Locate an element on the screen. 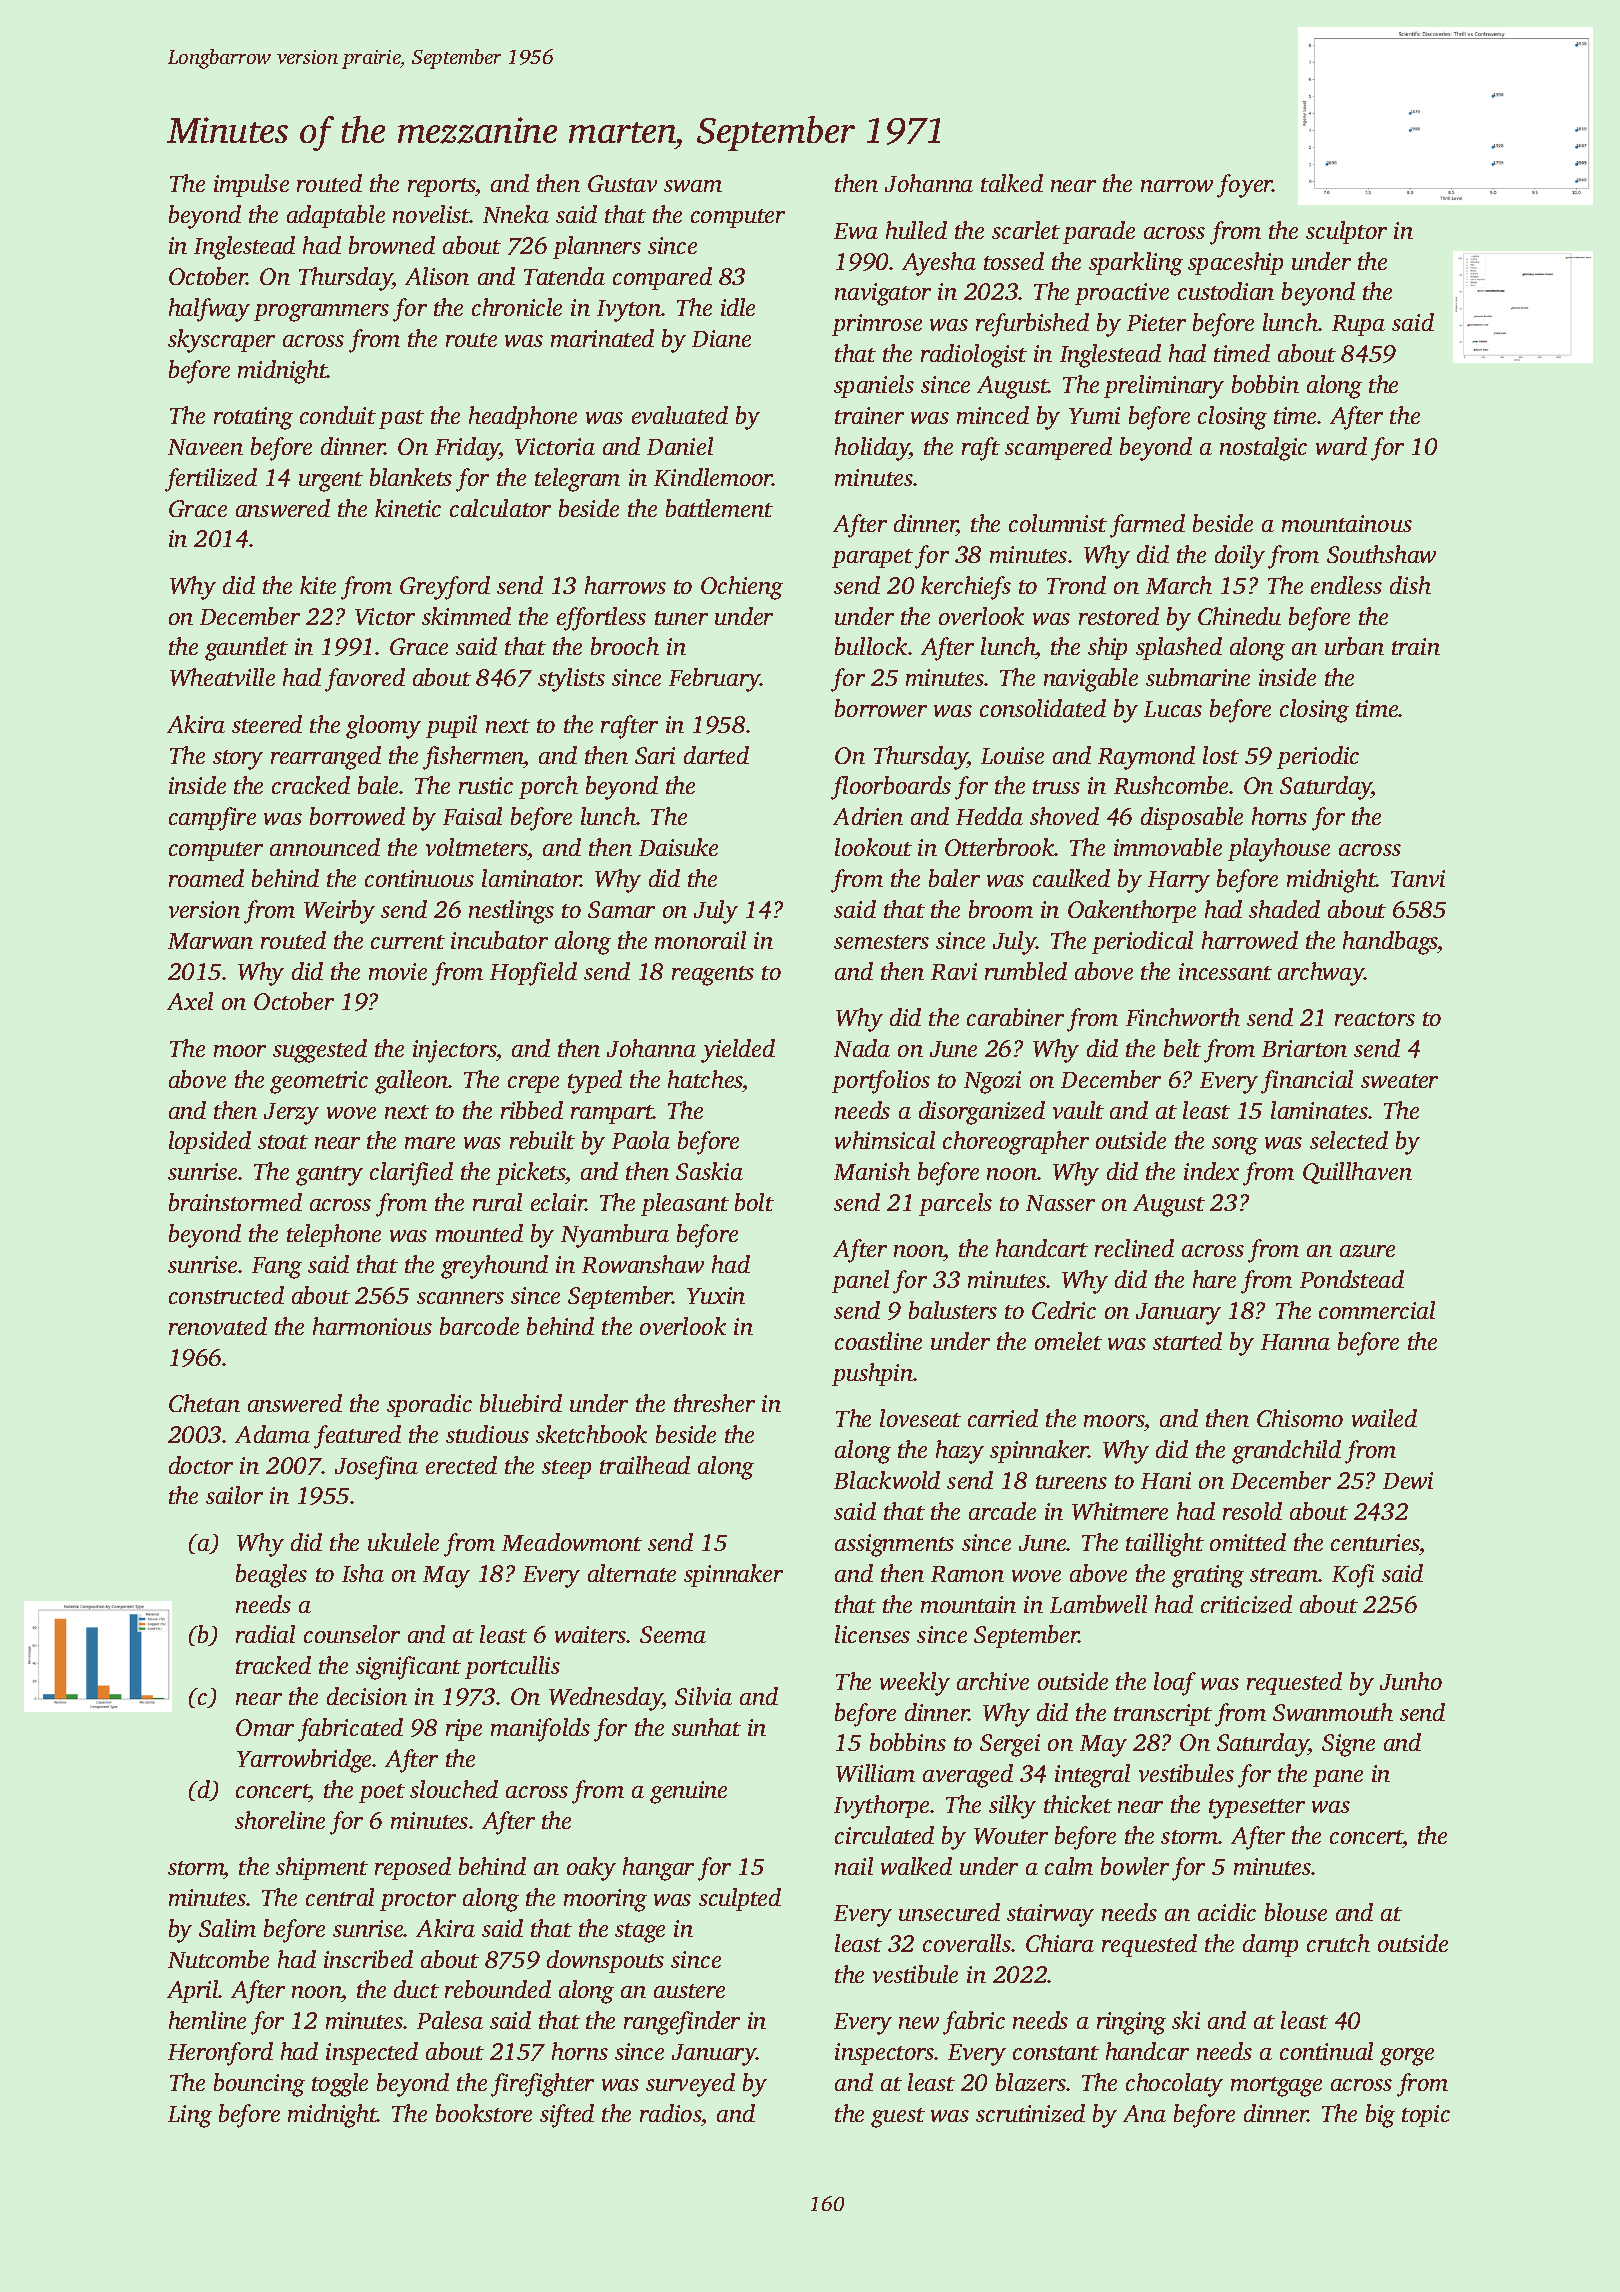 This screenshot has width=1620, height=2292. rumbled is located at coordinates (1026, 971).
